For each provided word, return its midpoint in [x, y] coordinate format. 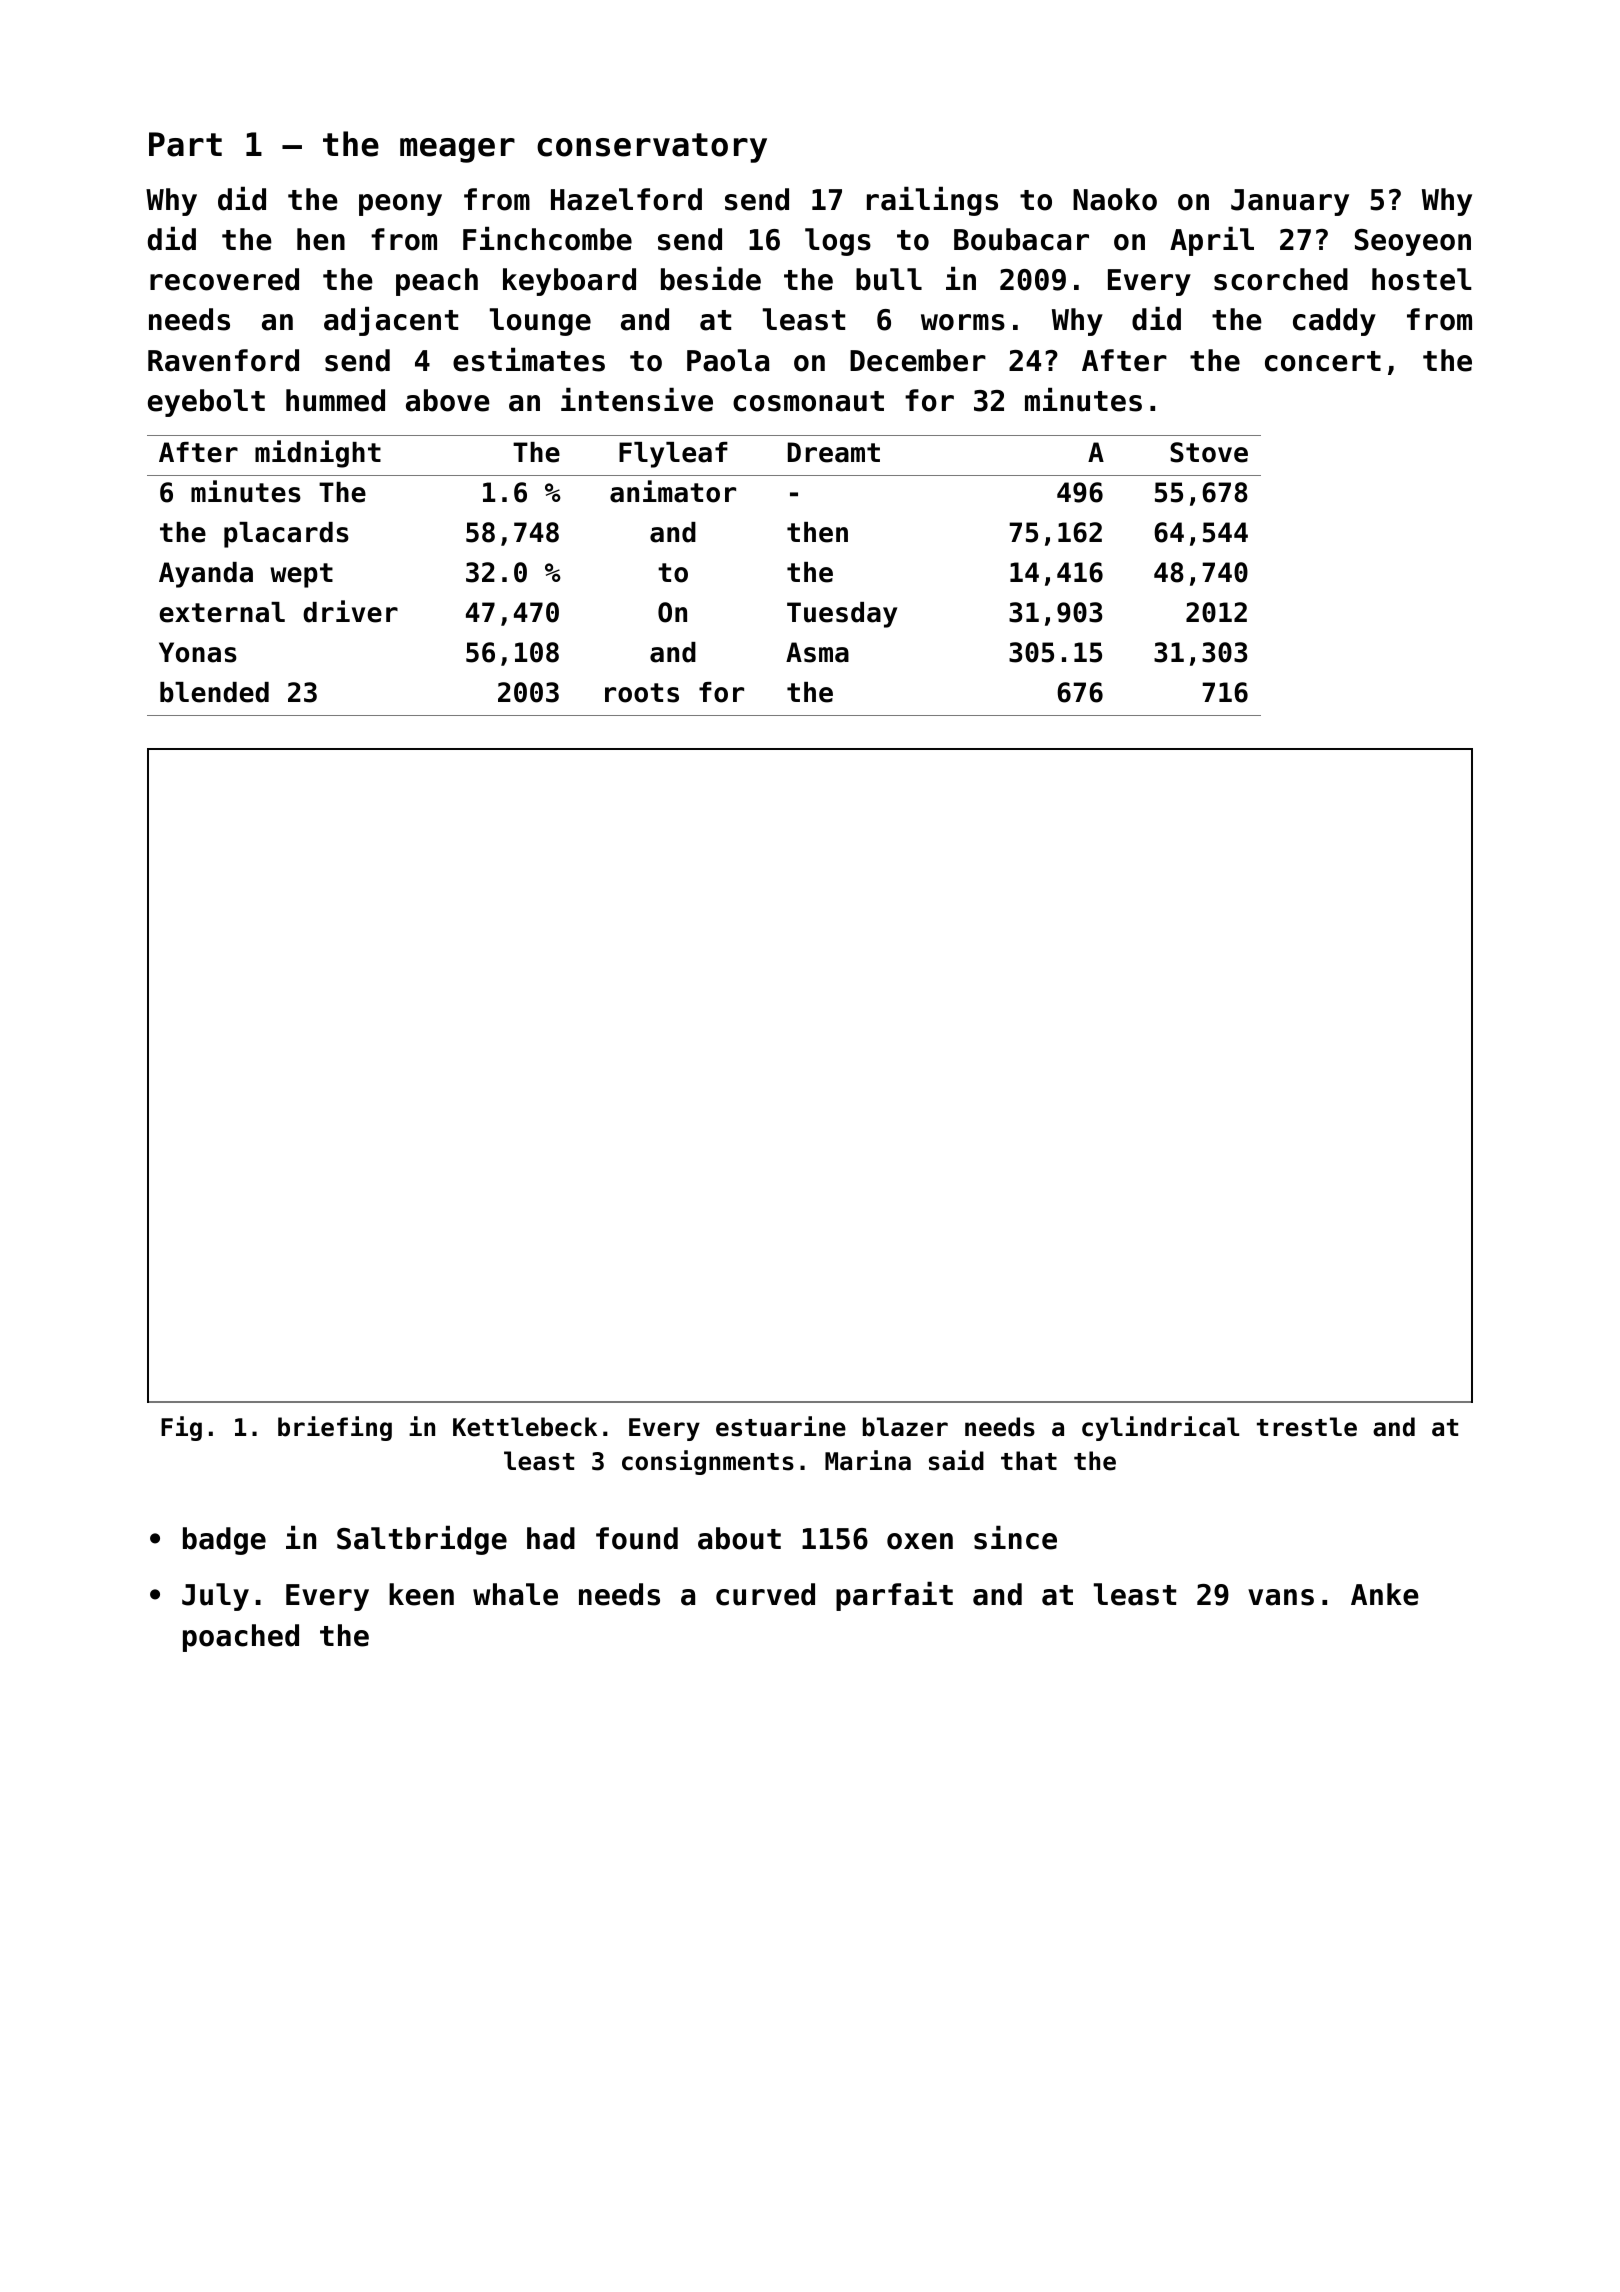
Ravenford [223, 360]
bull [889, 279]
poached [241, 1638]
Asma [817, 652]
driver [350, 611]
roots [642, 693]
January [1290, 202]
